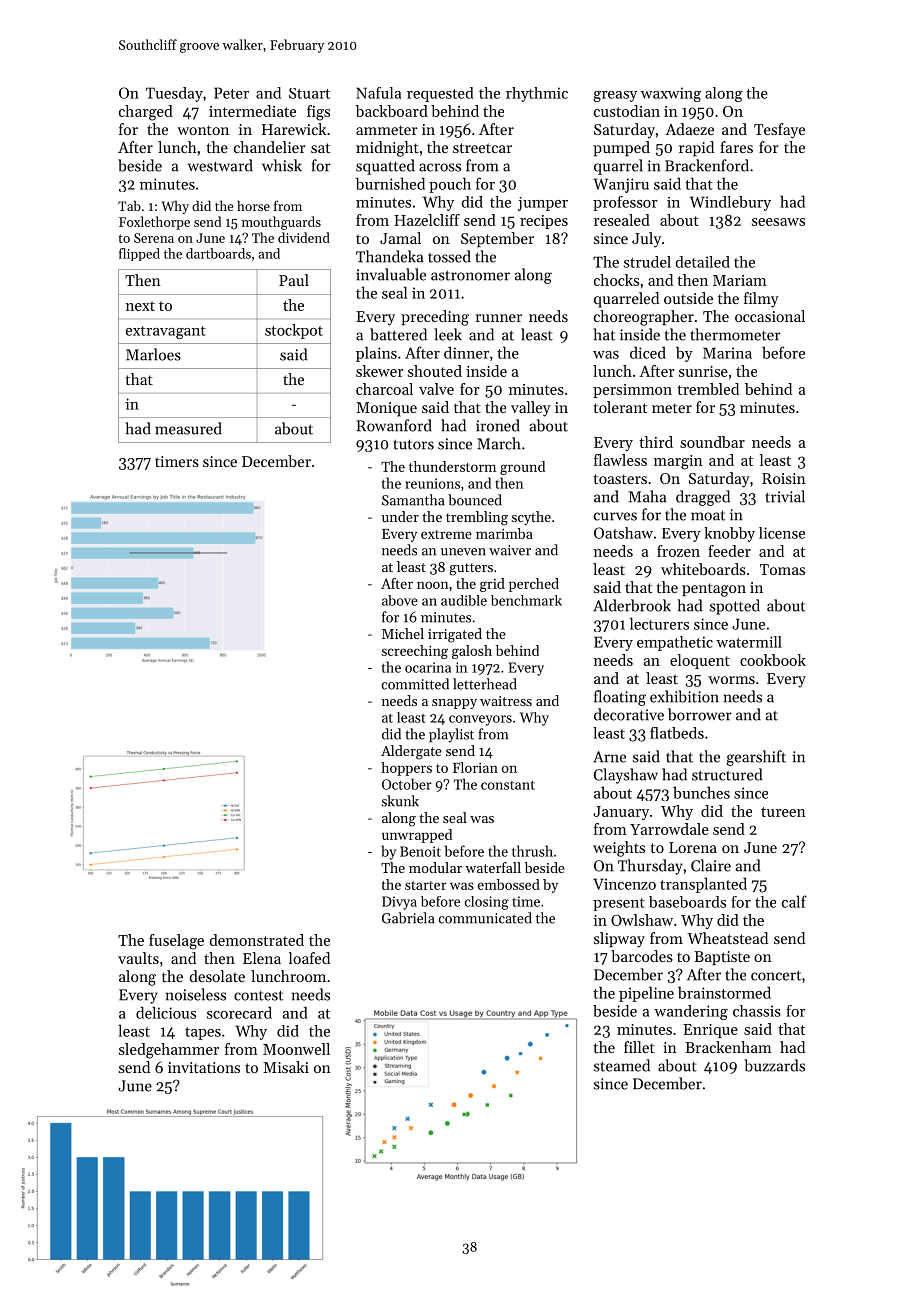 Image resolution: width=924 pixels, height=1308 pixels. I want to click on Moonwell, so click(296, 1049).
